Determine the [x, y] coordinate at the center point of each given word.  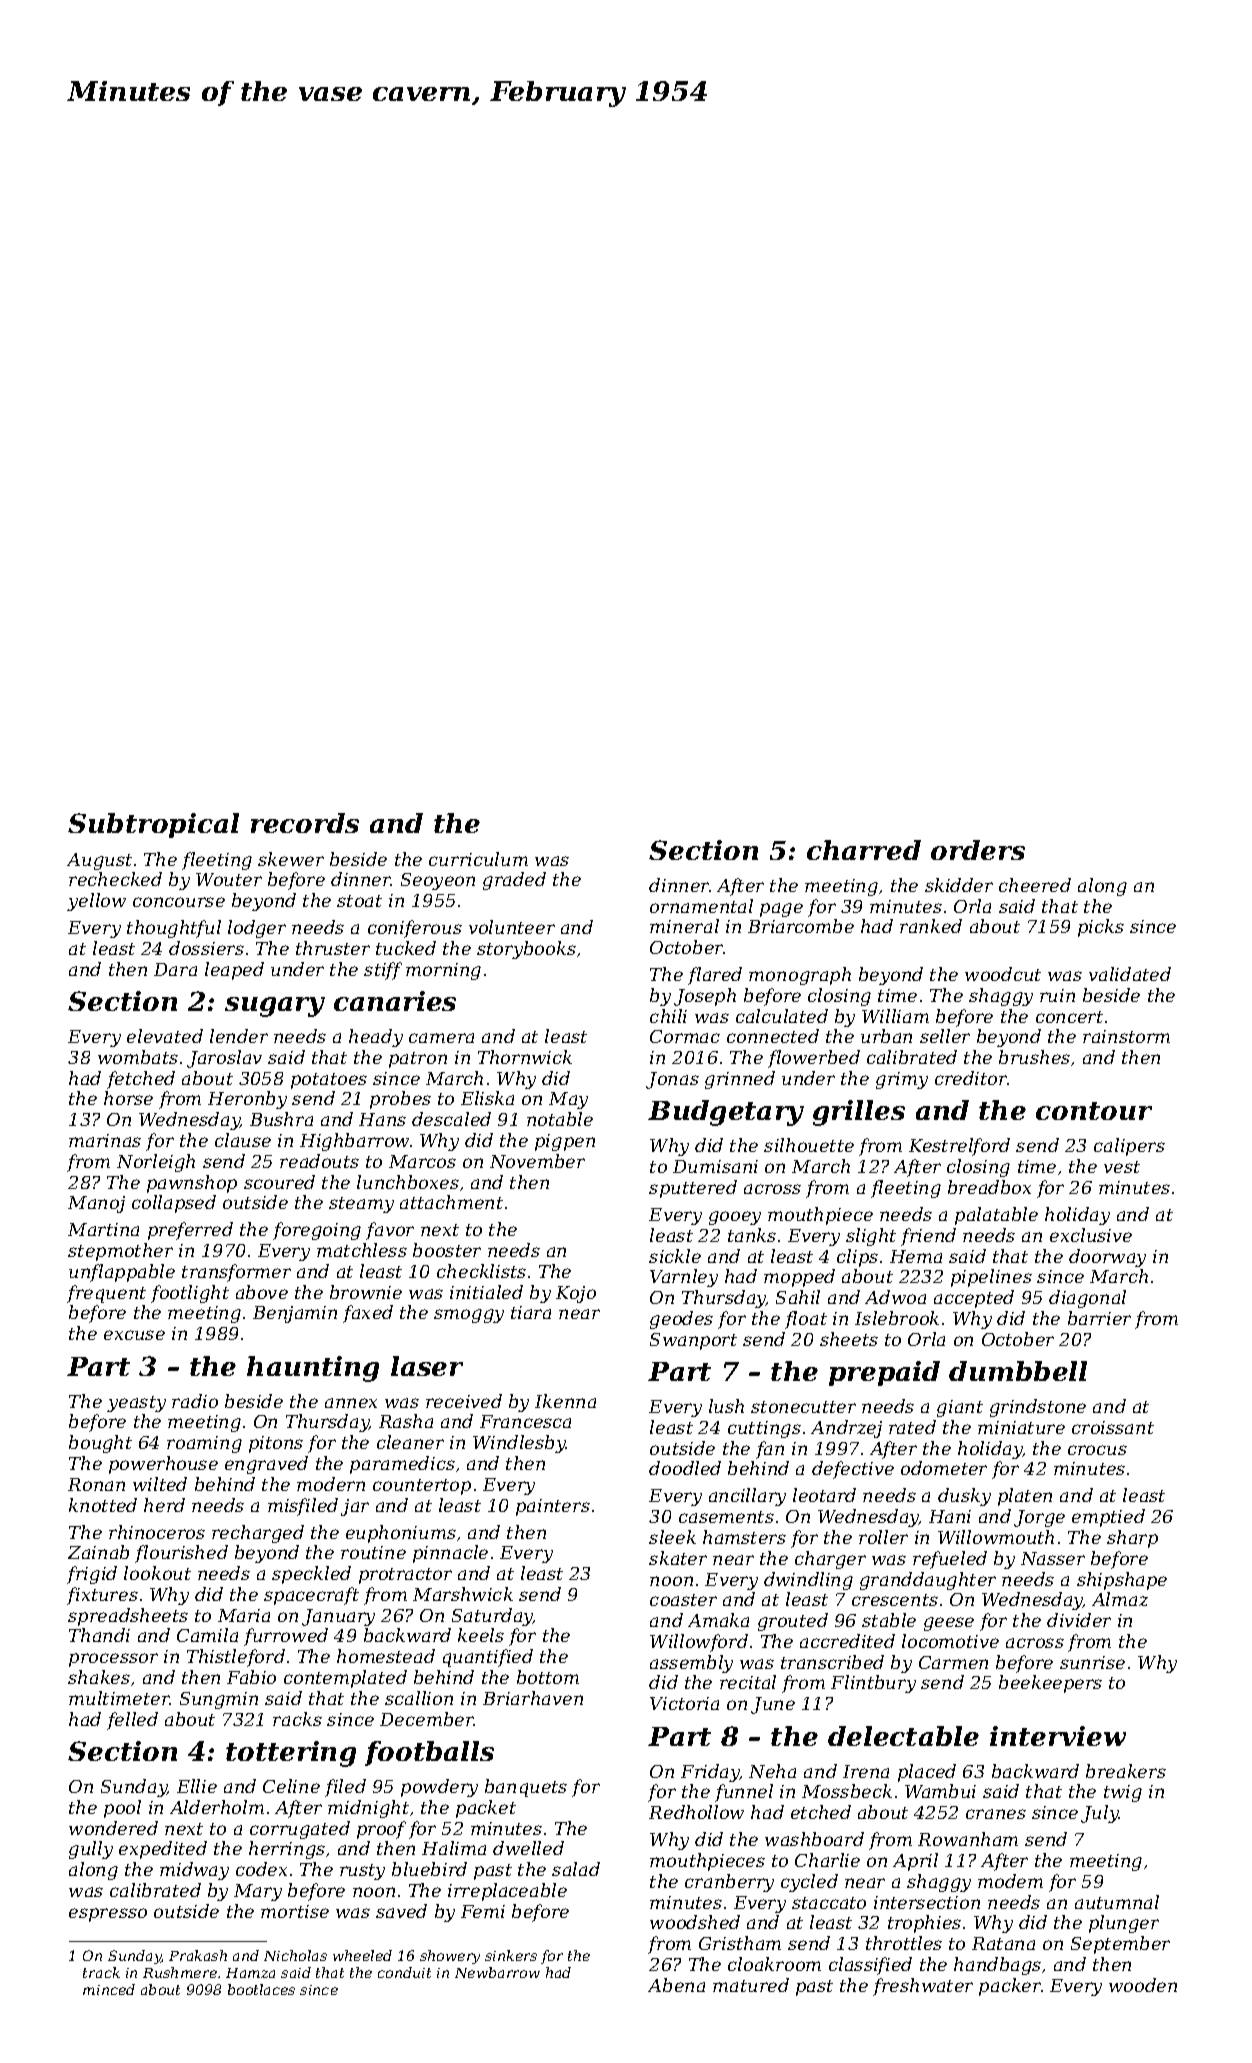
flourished [181, 1554]
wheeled [362, 1955]
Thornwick [525, 1057]
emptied [1108, 1518]
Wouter [229, 879]
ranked [931, 926]
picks [1101, 928]
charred [864, 850]
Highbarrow [354, 1142]
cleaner [410, 1442]
